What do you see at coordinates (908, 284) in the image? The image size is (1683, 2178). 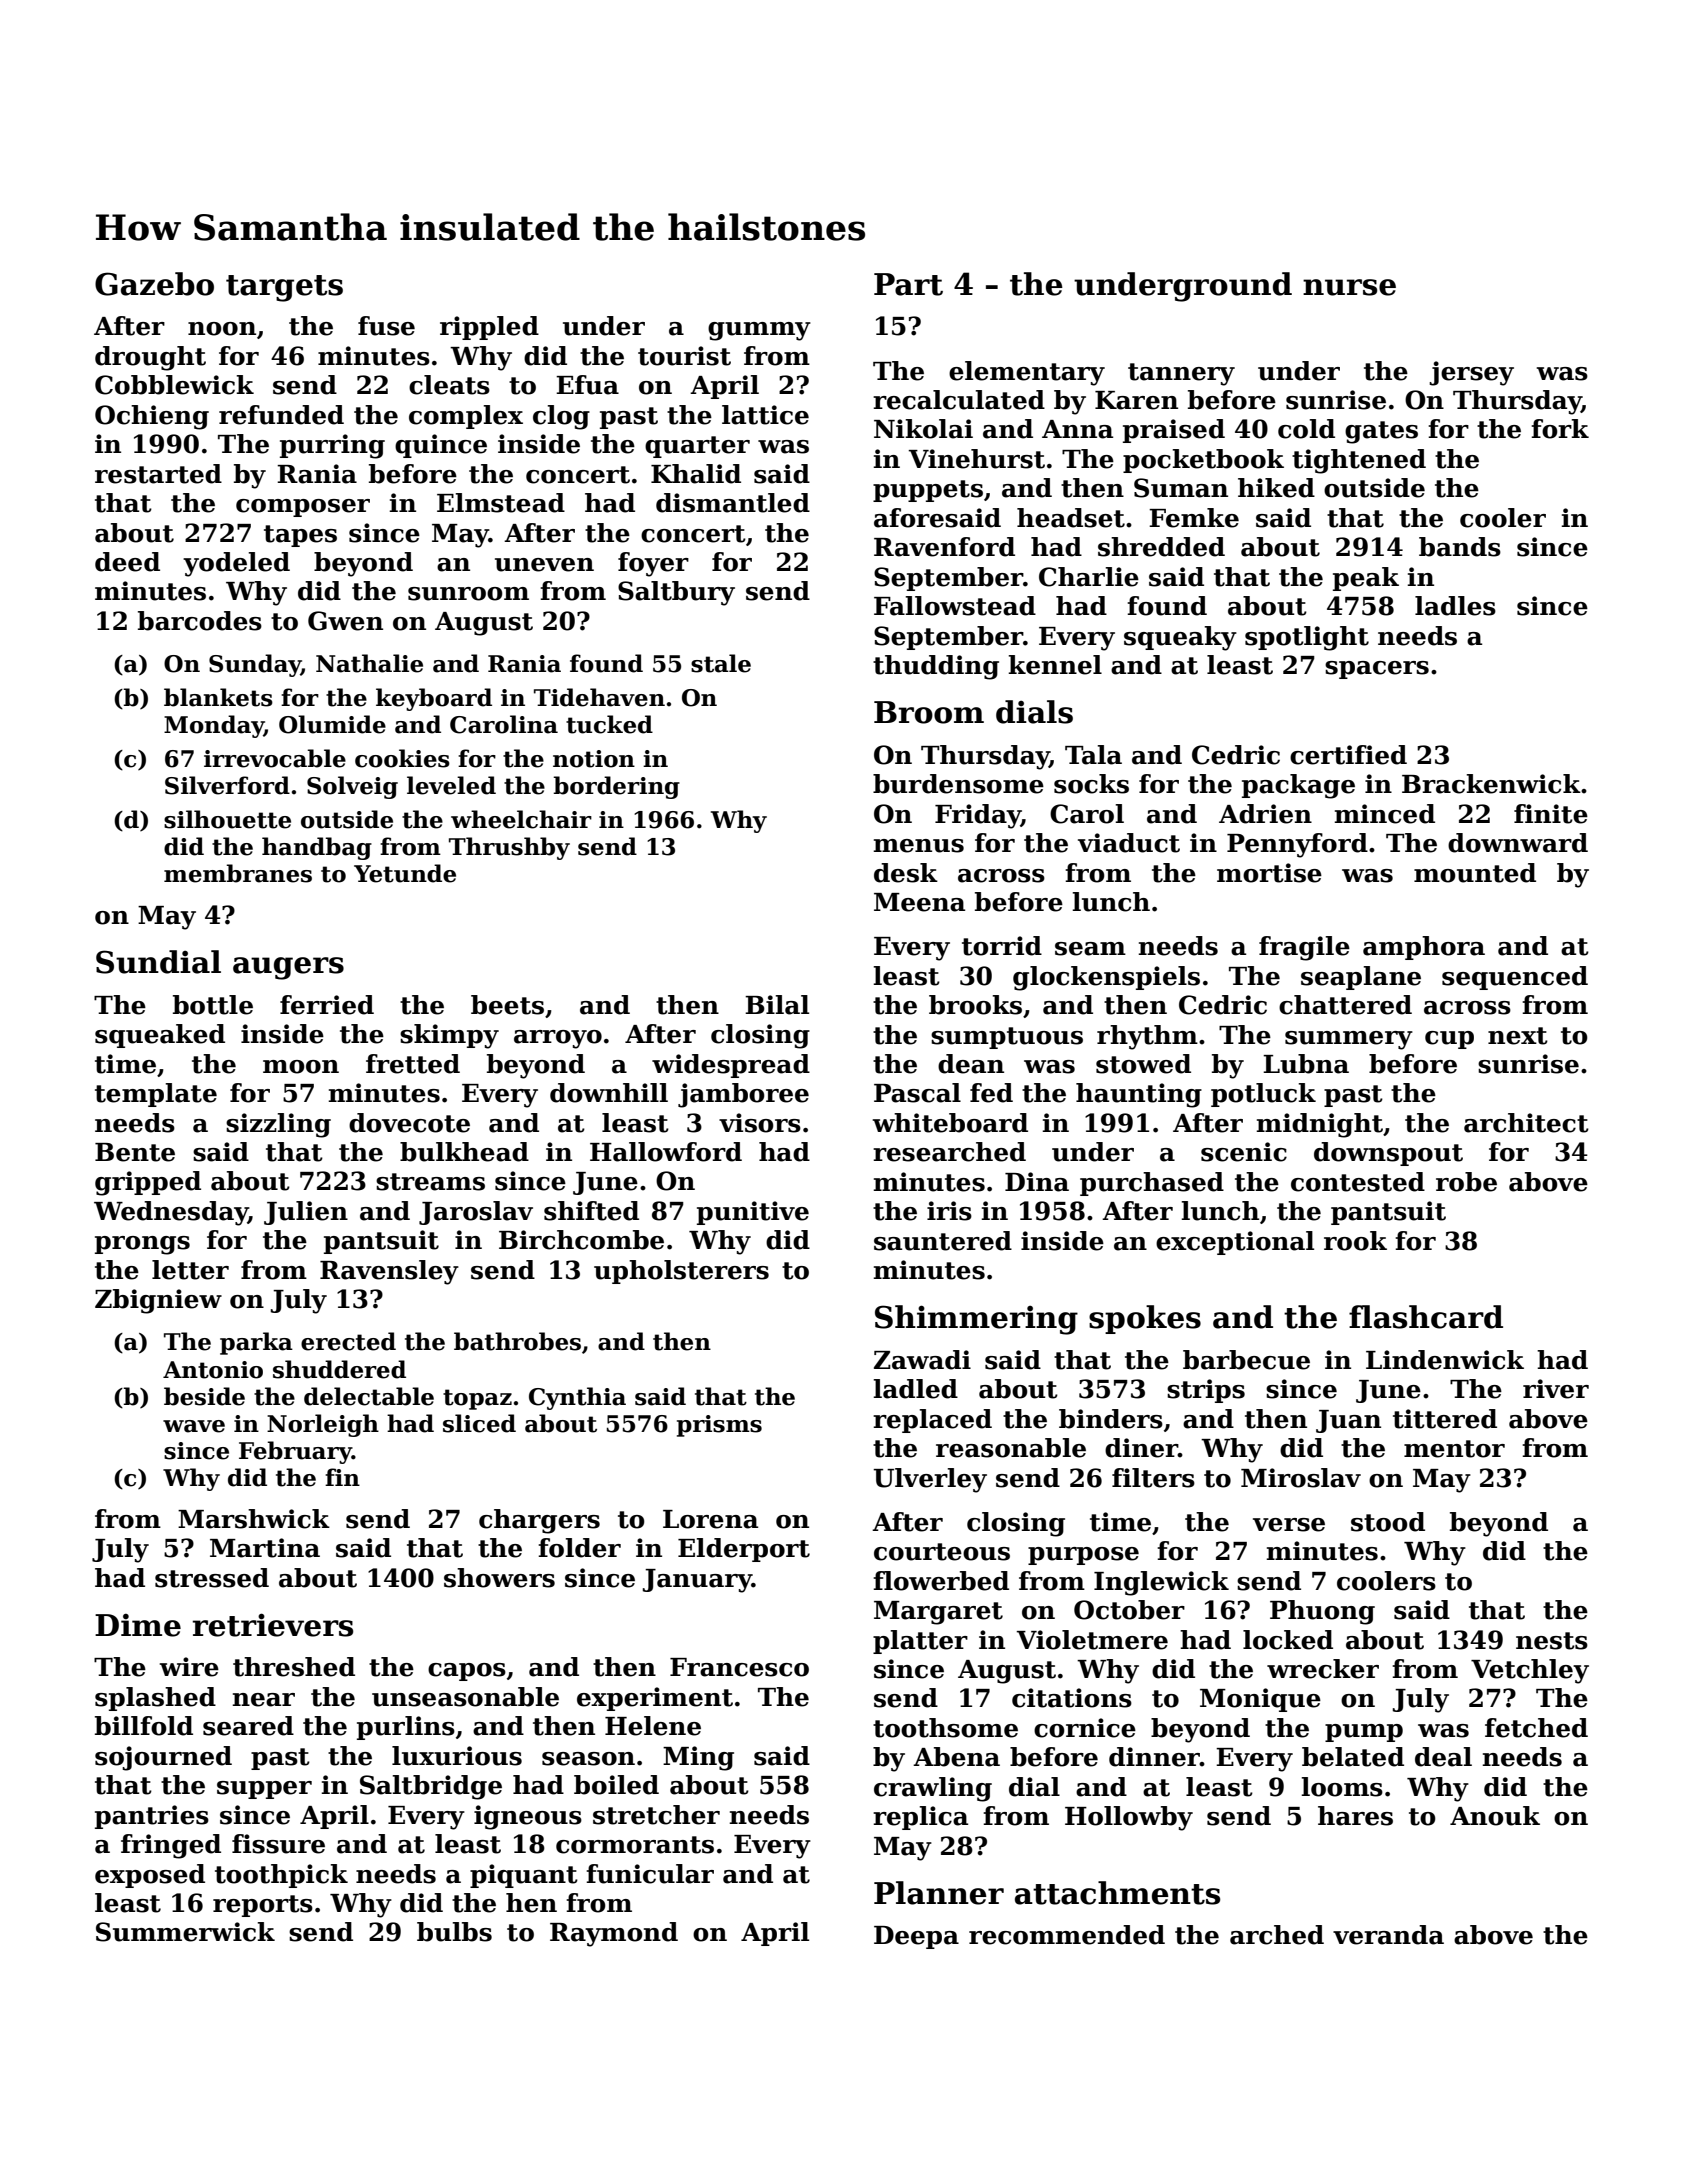 I see `Part` at bounding box center [908, 284].
